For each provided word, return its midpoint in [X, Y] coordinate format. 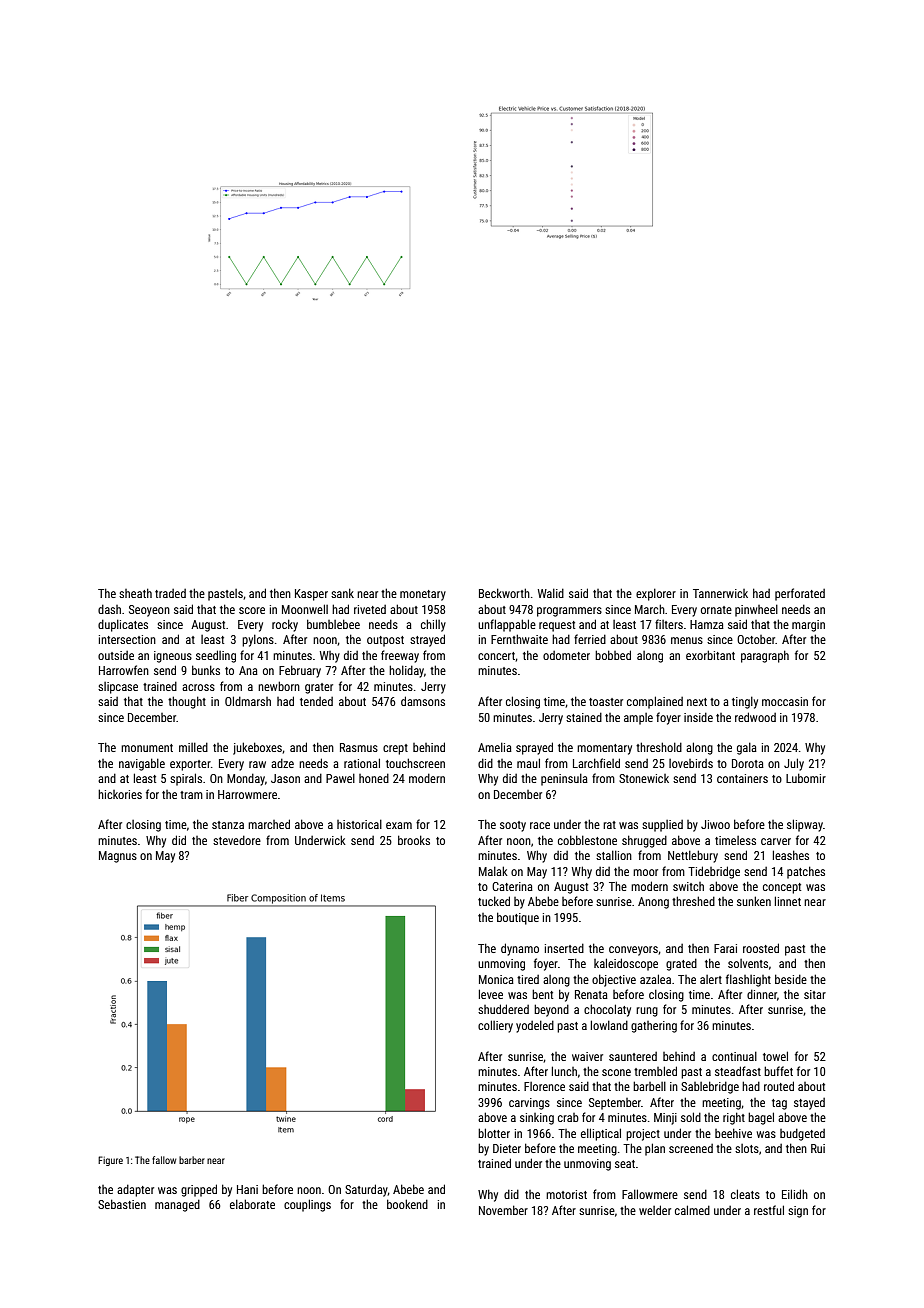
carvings [529, 1104]
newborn [279, 686]
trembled [655, 1071]
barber [192, 1160]
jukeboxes [257, 748]
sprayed [534, 748]
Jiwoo [715, 824]
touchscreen [415, 763]
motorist [566, 1194]
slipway [805, 825]
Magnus [118, 857]
